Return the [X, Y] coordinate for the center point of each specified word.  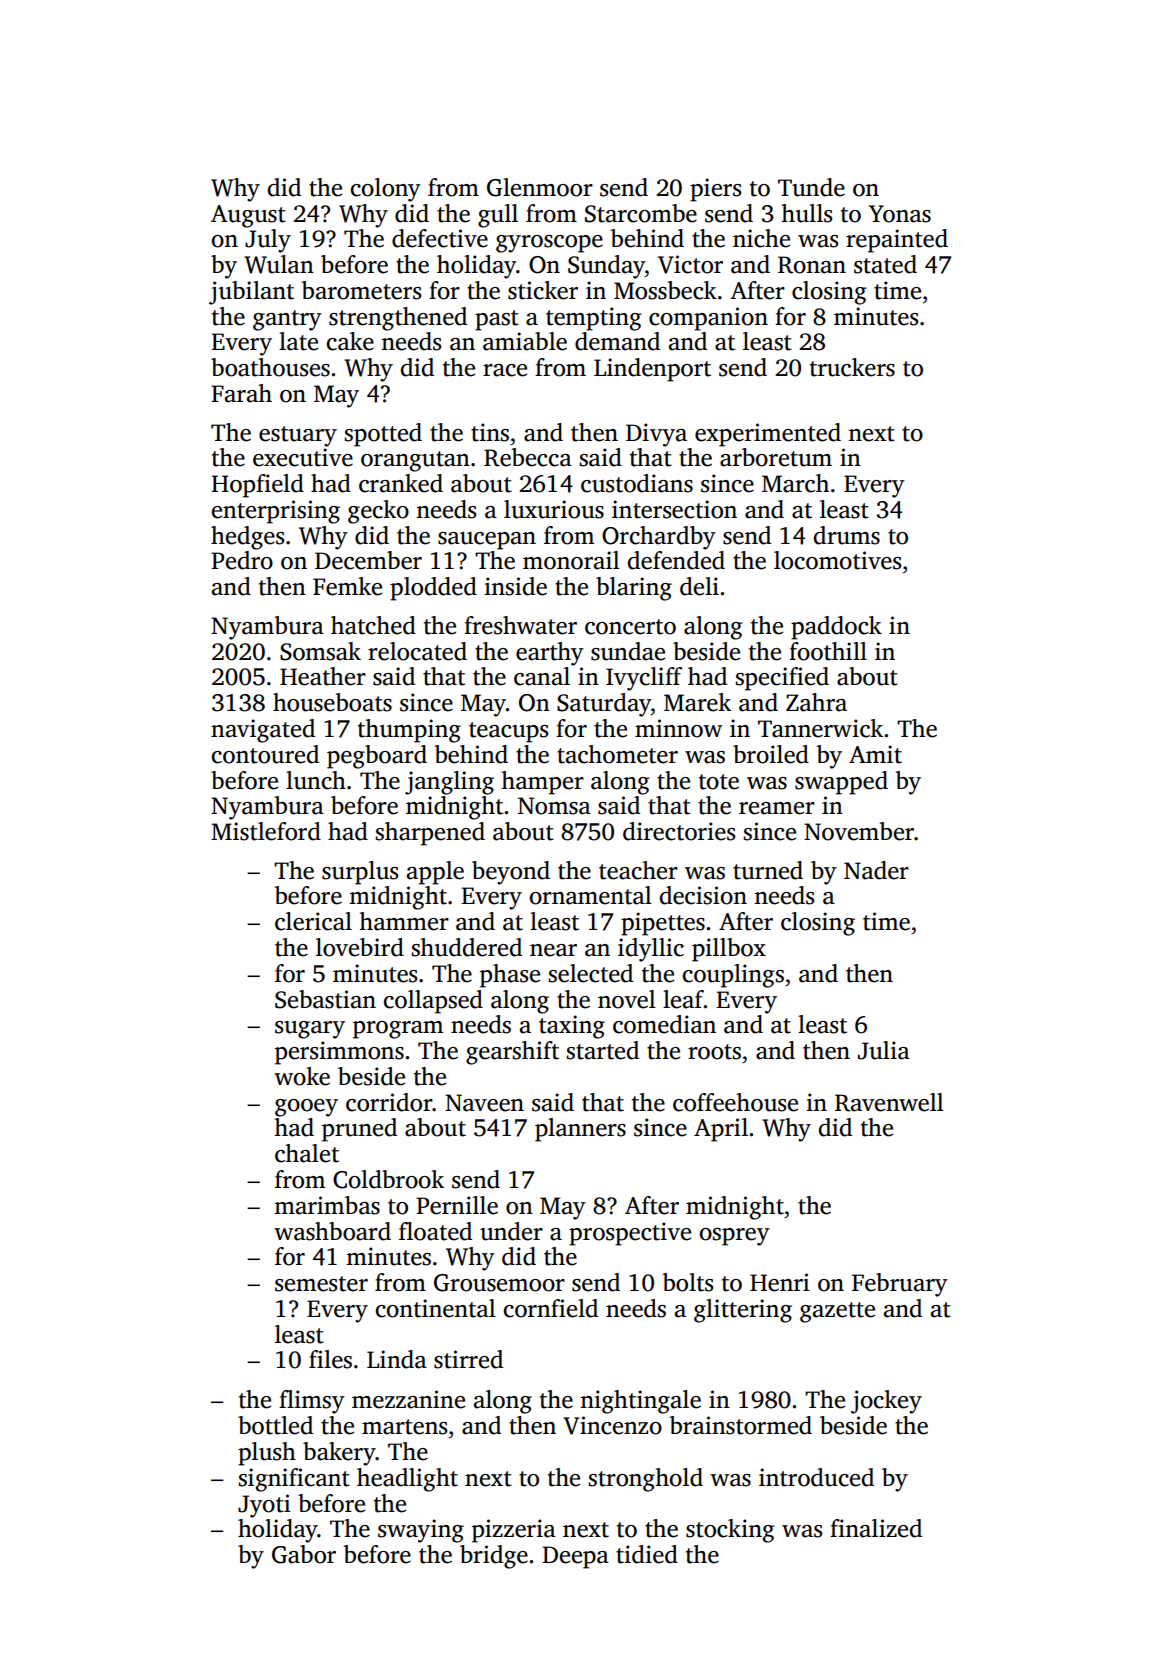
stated [885, 264]
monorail [571, 560]
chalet [307, 1153]
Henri [780, 1282]
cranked [401, 483]
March [795, 483]
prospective [630, 1234]
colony [386, 190]
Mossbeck [665, 290]
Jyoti [264, 1506]
